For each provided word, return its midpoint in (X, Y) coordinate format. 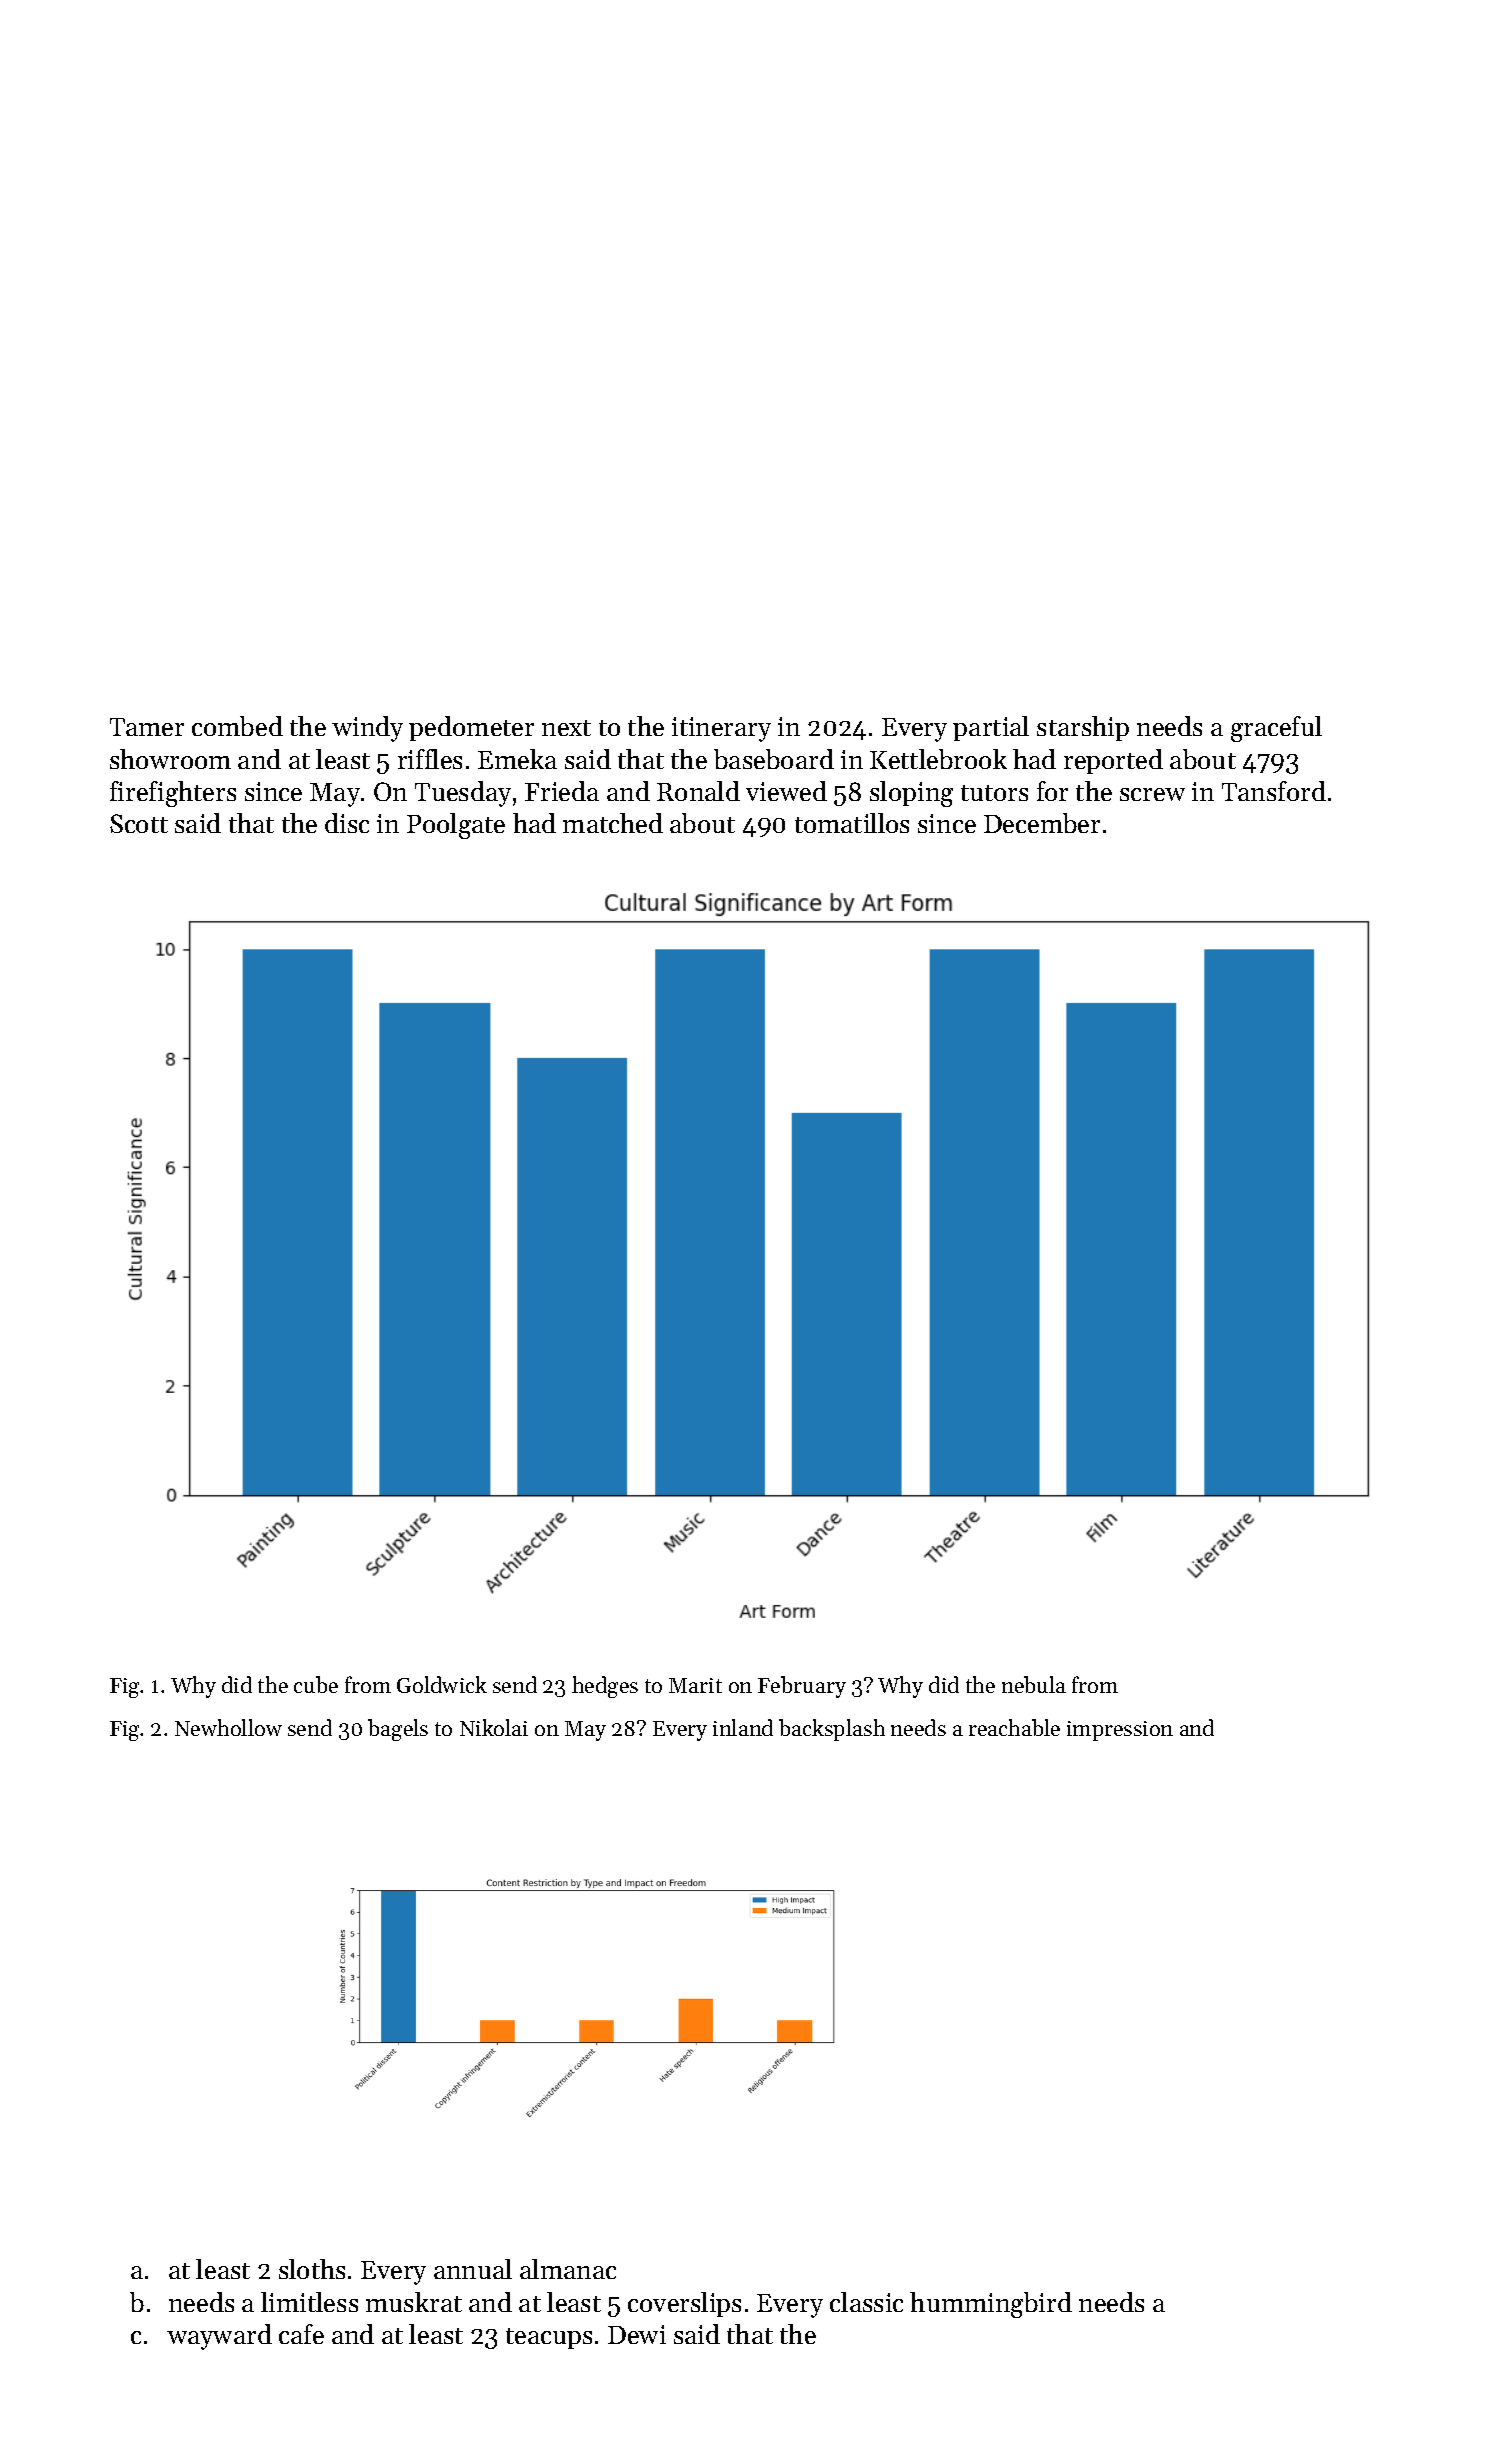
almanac (568, 2269)
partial (991, 728)
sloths (312, 2269)
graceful (1276, 729)
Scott (139, 823)
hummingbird (991, 2305)
